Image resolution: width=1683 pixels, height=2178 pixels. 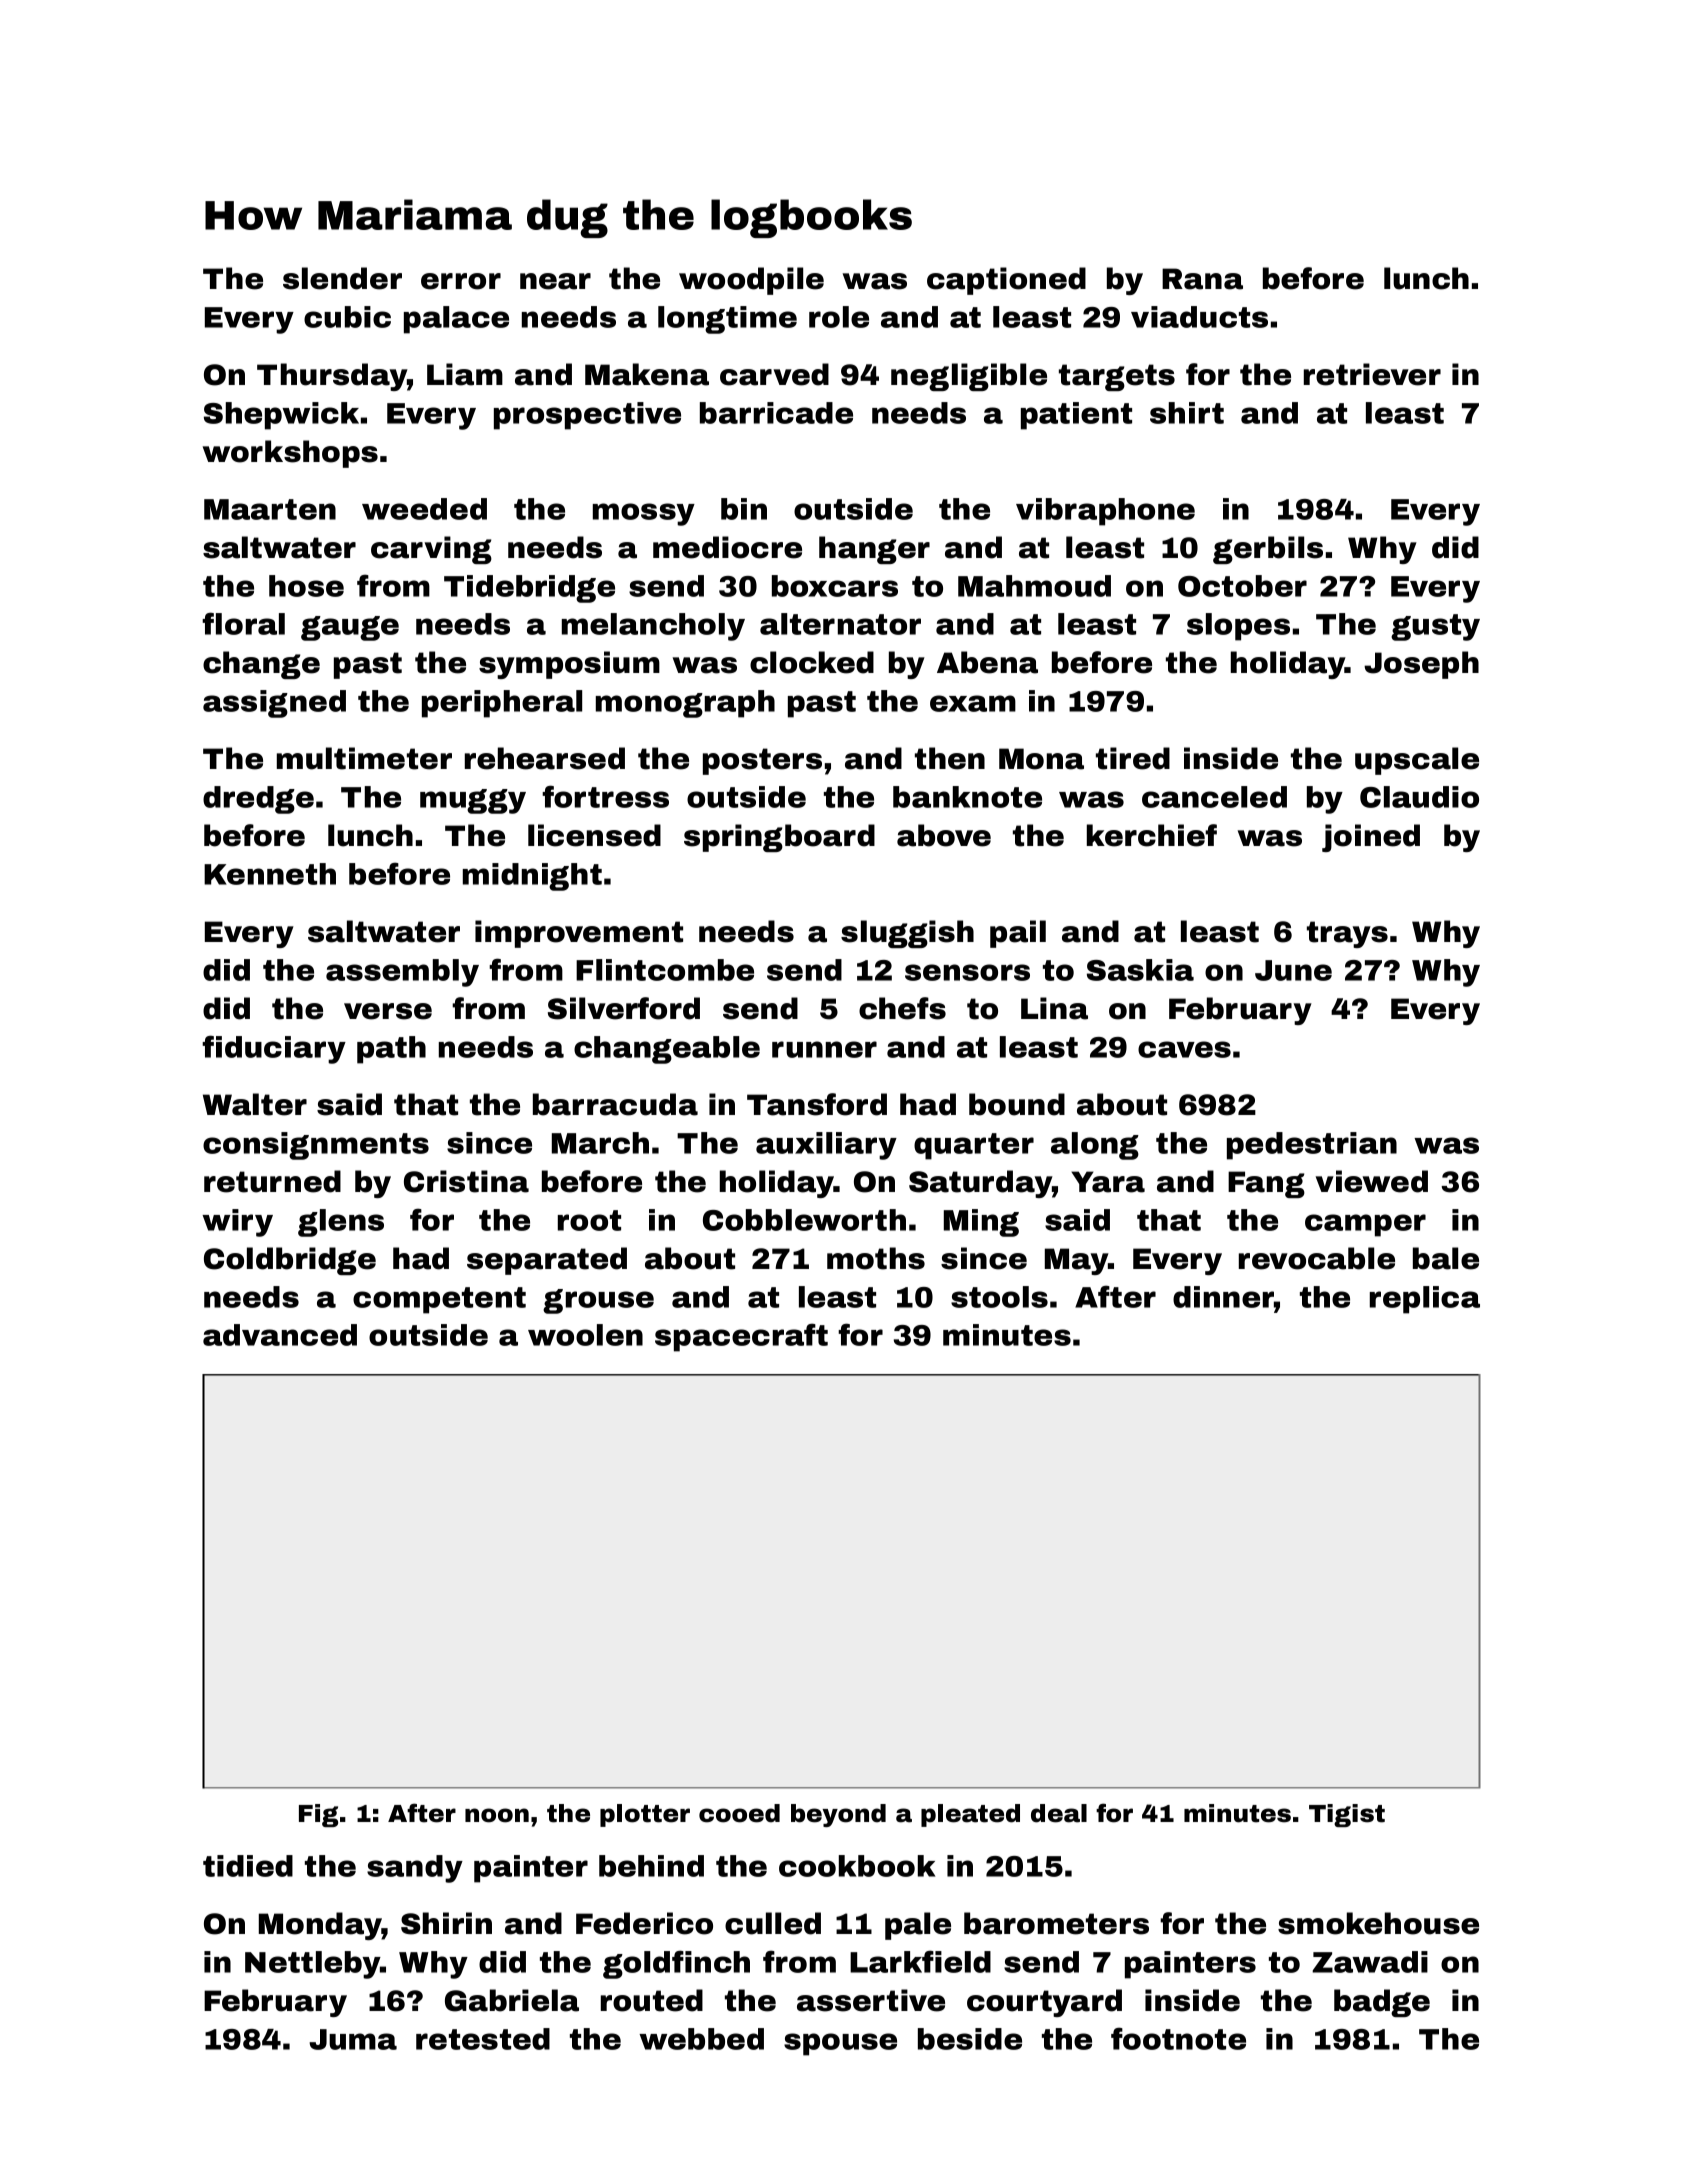 I want to click on tidied, so click(x=248, y=1866).
